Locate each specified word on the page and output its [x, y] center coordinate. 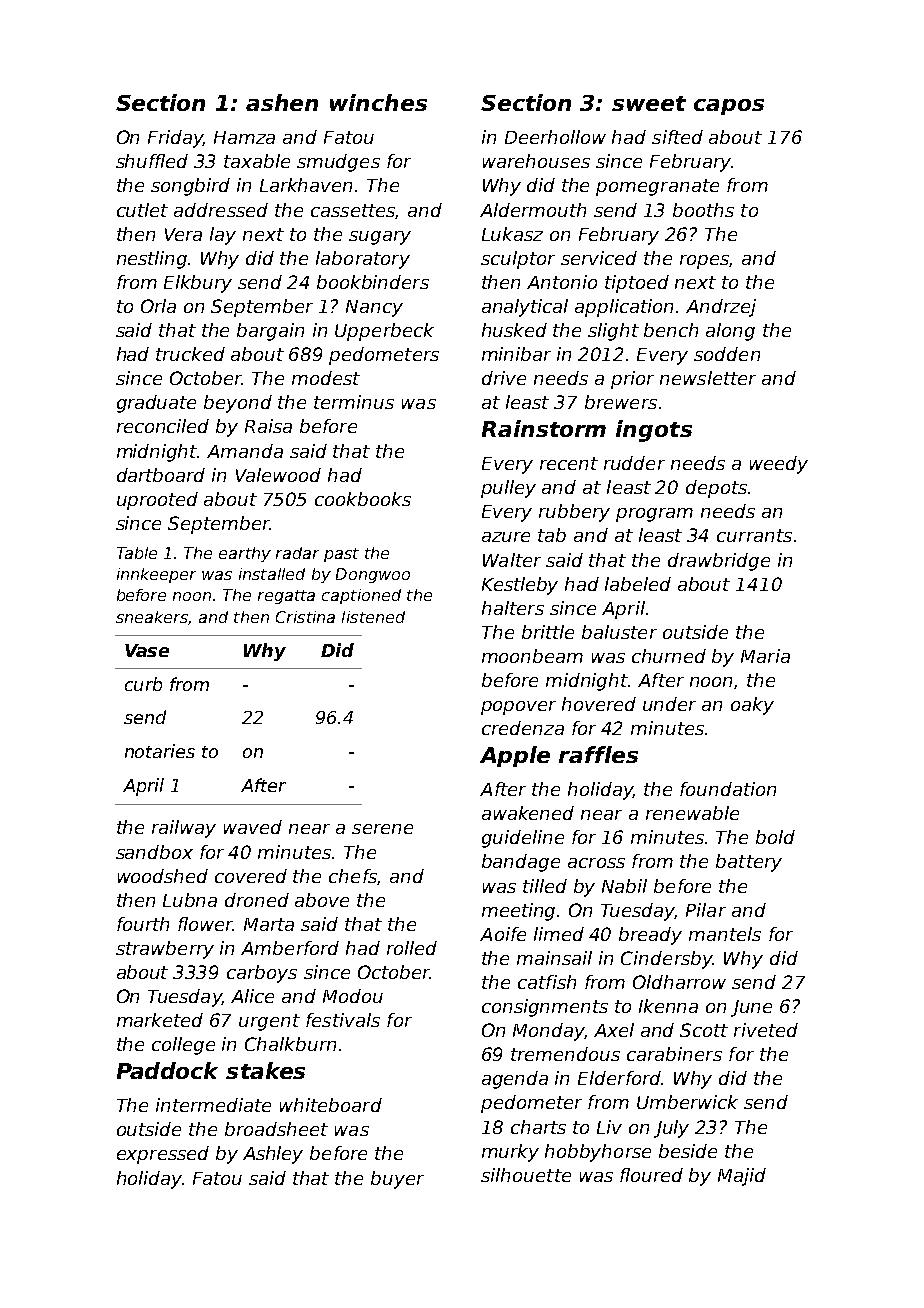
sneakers [152, 617]
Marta [269, 924]
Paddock [167, 1070]
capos [729, 107]
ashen [282, 102]
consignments [545, 1008]
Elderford [620, 1078]
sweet [649, 103]
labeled [638, 584]
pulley [508, 489]
